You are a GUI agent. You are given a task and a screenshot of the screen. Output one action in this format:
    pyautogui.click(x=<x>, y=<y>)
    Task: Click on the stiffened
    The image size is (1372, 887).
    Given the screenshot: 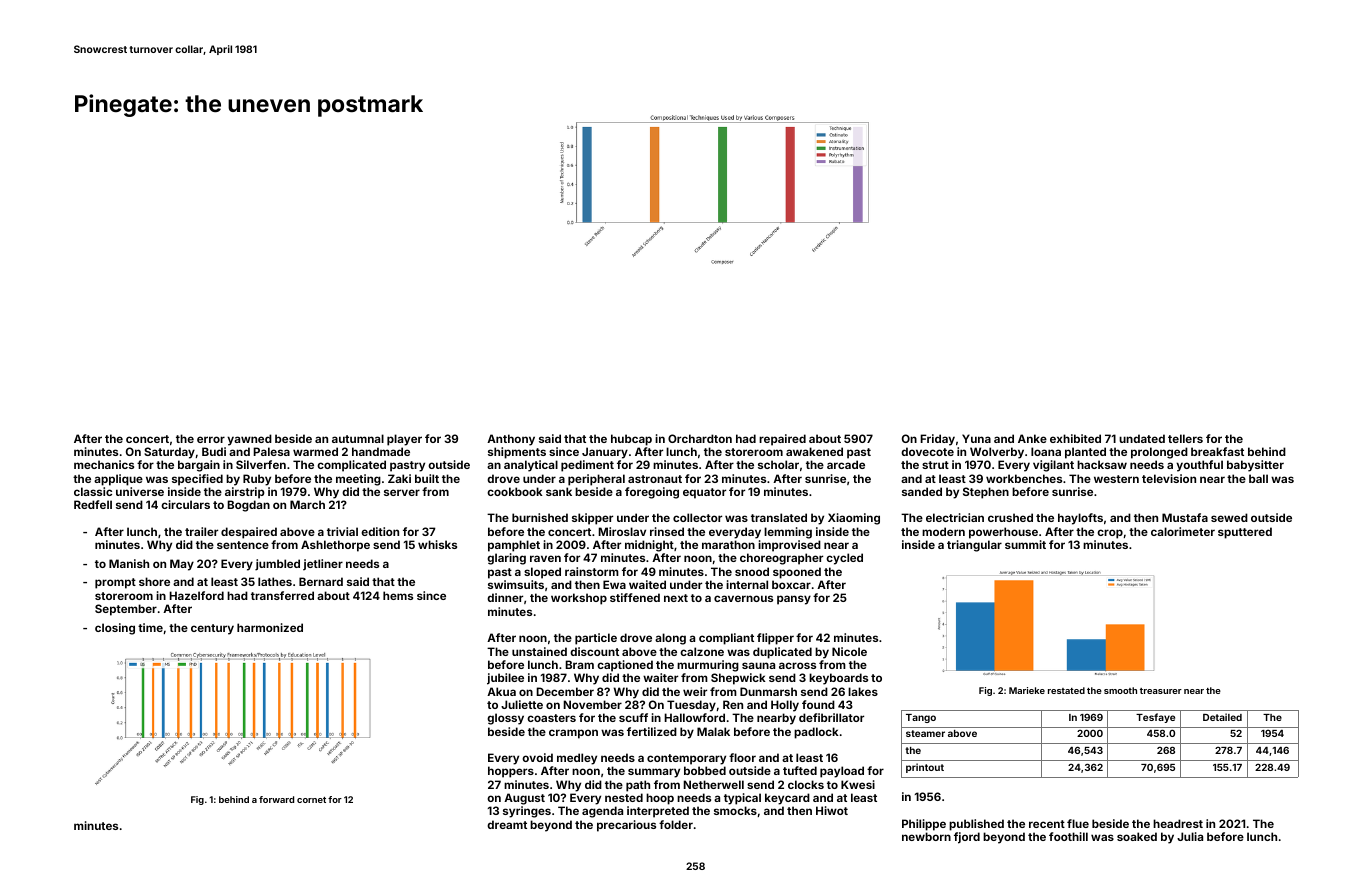 What is the action you would take?
    pyautogui.click(x=635, y=597)
